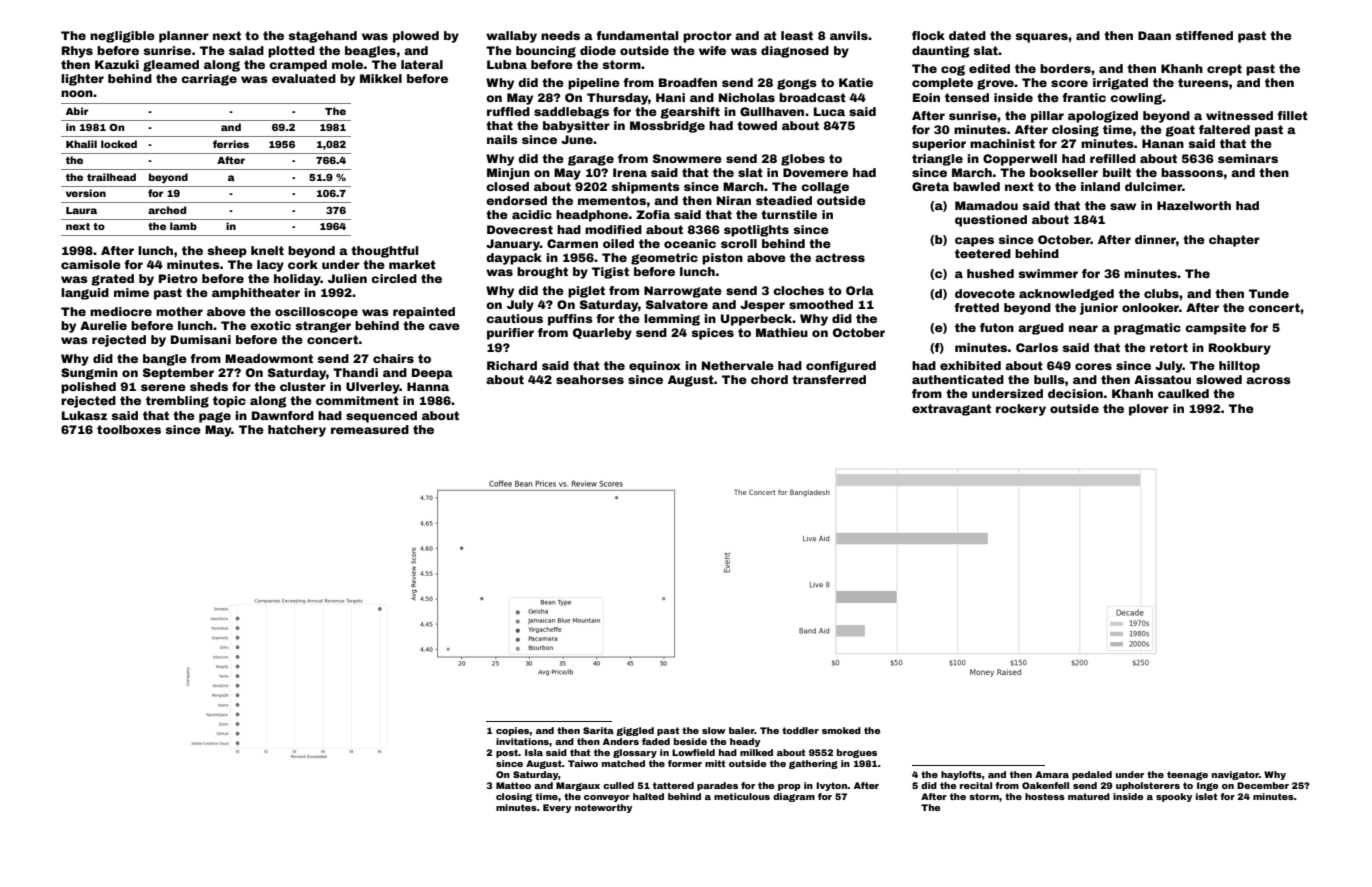  I want to click on Lowfield, so click(693, 752).
